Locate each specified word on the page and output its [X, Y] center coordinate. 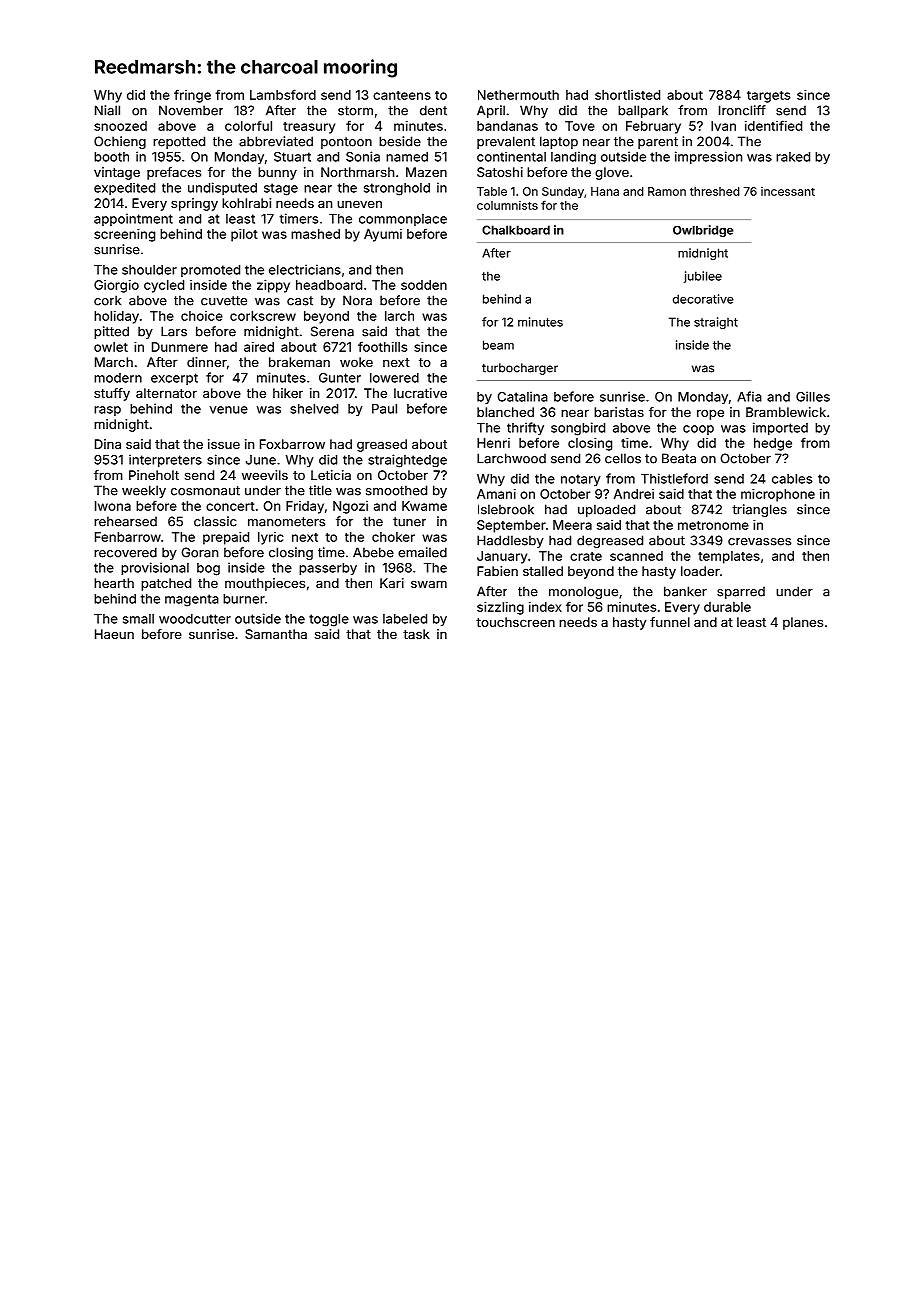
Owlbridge [703, 231]
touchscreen [515, 622]
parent [658, 143]
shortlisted [627, 95]
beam [498, 345]
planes [803, 623]
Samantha [276, 634]
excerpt [174, 379]
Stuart [292, 157]
